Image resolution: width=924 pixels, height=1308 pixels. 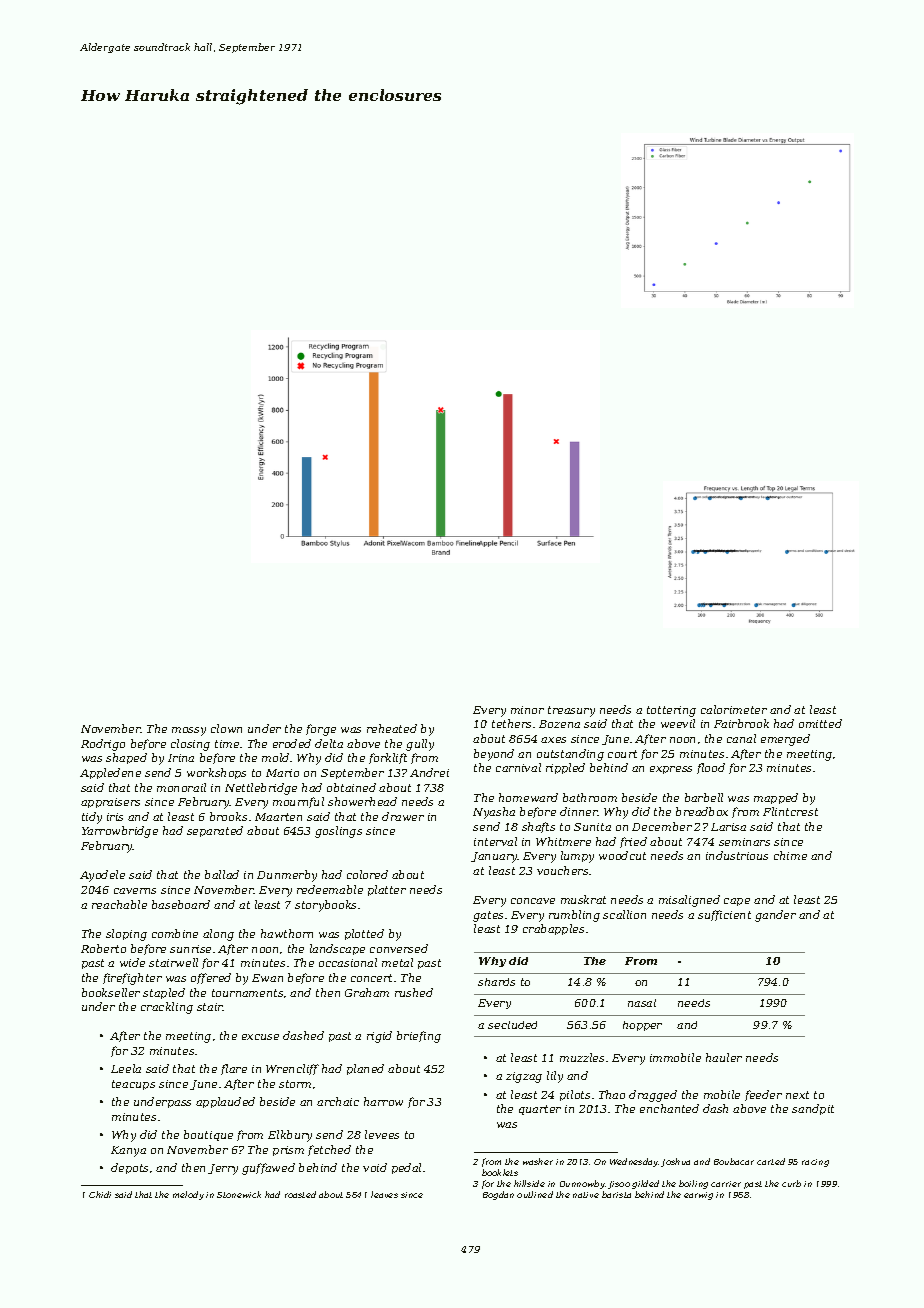 I want to click on depots, so click(x=129, y=1168).
